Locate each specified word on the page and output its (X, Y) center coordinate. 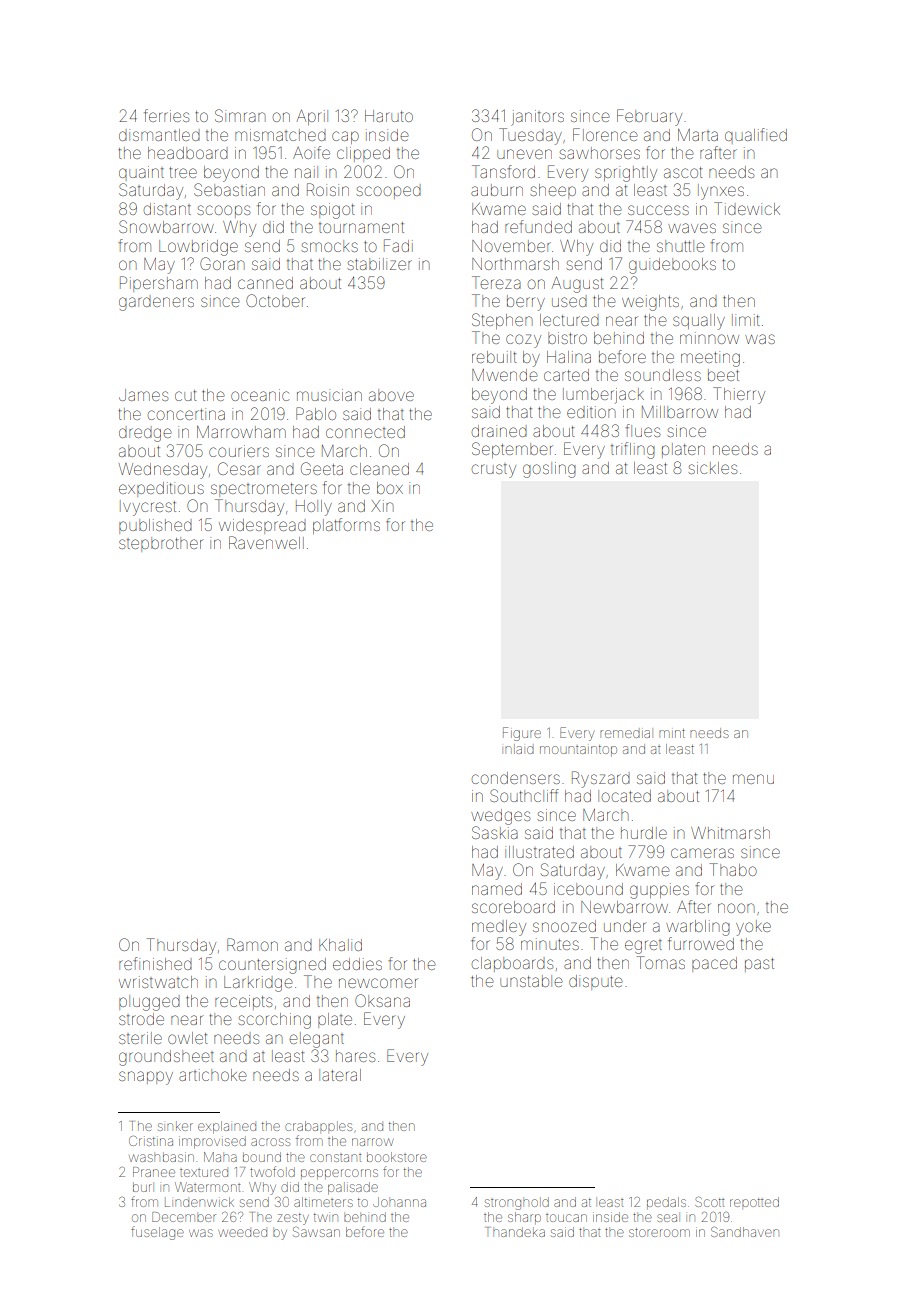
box (390, 488)
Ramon (252, 944)
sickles (712, 468)
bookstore (397, 1157)
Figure (522, 734)
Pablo (316, 413)
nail (306, 172)
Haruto (389, 116)
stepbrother (161, 544)
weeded (242, 1233)
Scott (709, 1201)
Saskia (495, 832)
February (649, 117)
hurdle (644, 833)
